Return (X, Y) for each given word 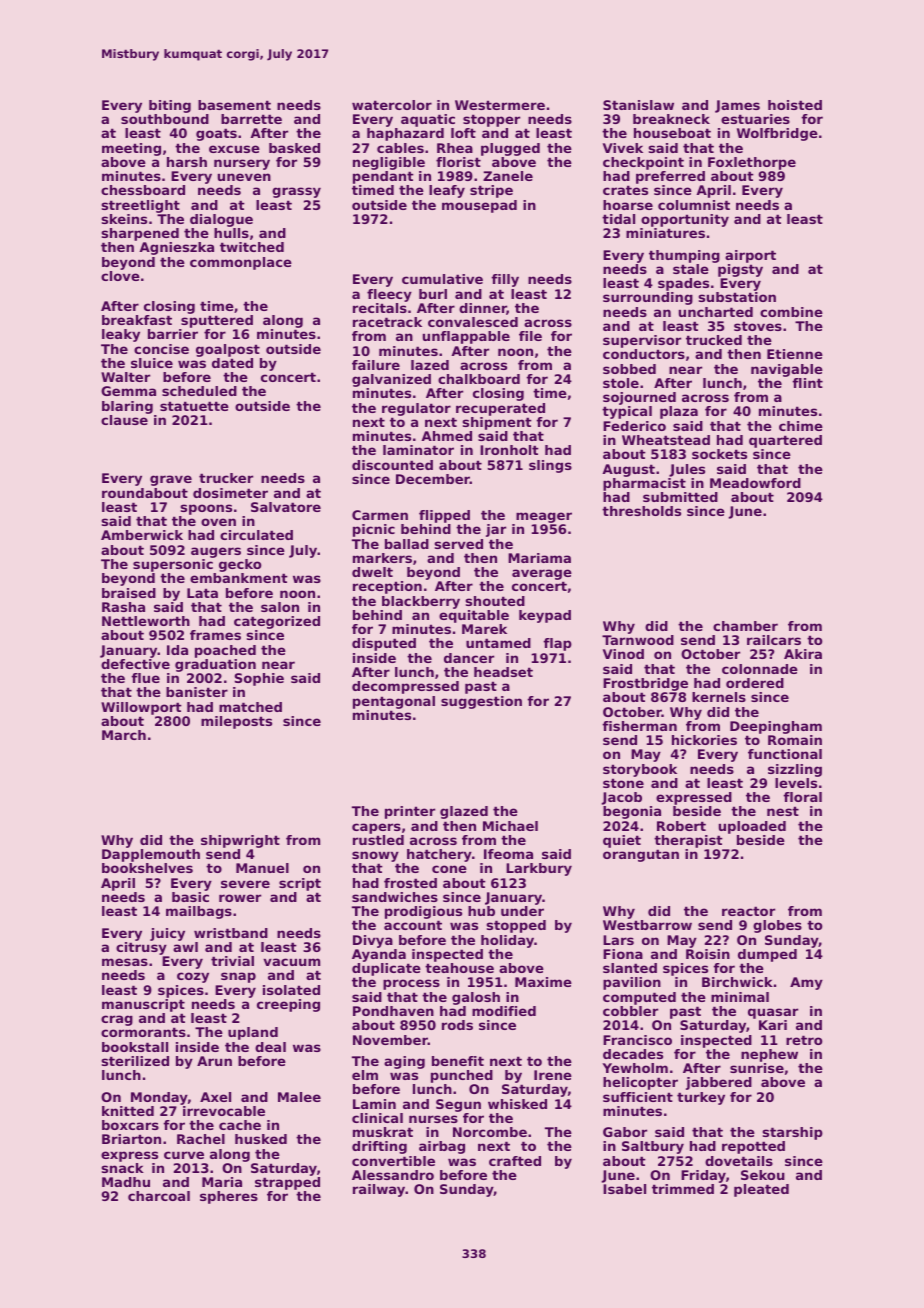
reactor (748, 911)
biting (170, 106)
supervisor (642, 341)
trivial (232, 961)
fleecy (389, 295)
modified (504, 1011)
